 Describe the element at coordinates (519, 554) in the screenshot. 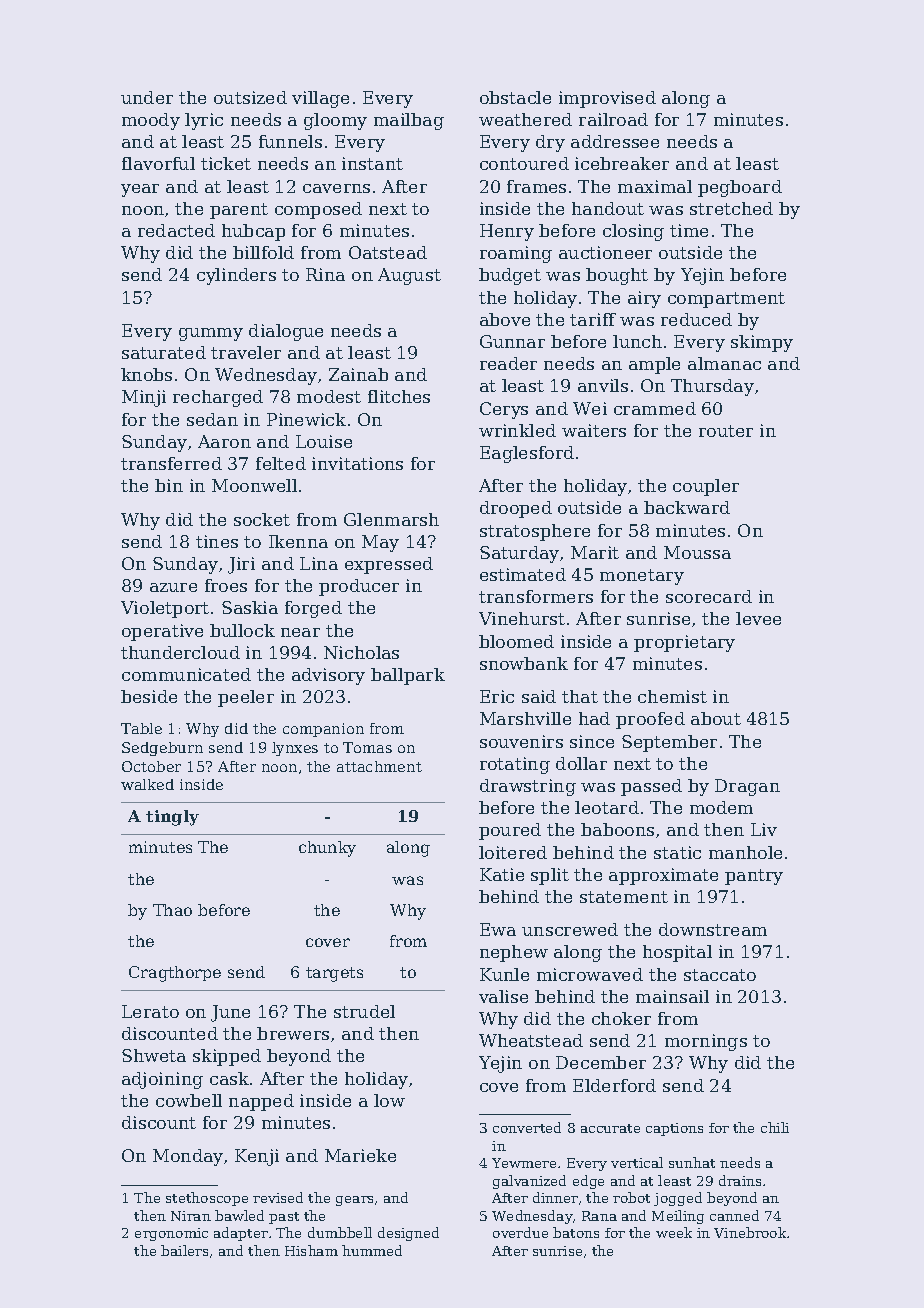

I see `Saturday` at that location.
